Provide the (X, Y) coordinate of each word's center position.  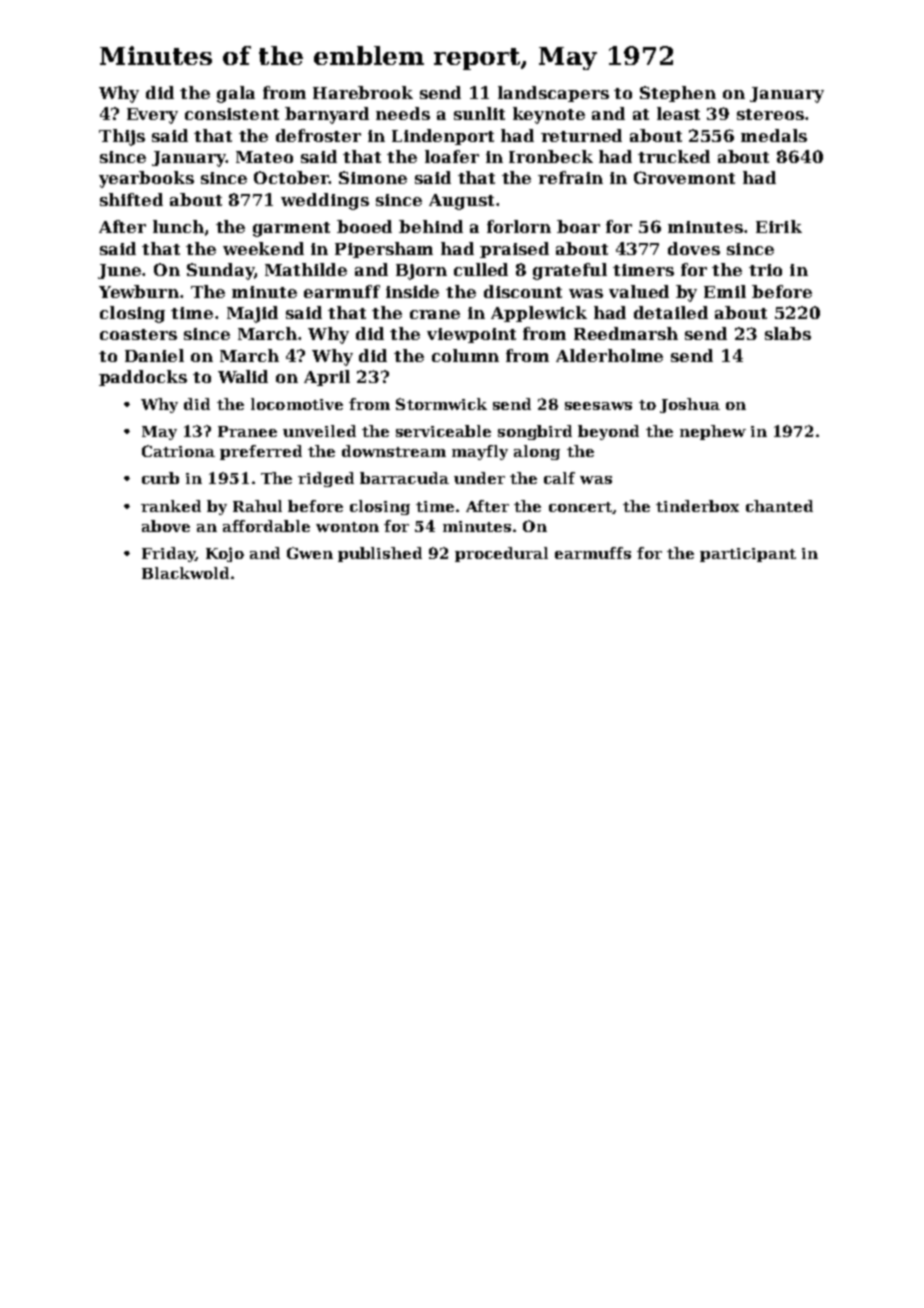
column (465, 355)
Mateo (264, 157)
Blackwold (185, 573)
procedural (501, 554)
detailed (671, 312)
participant (748, 555)
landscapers (553, 94)
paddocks (143, 378)
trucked (674, 156)
